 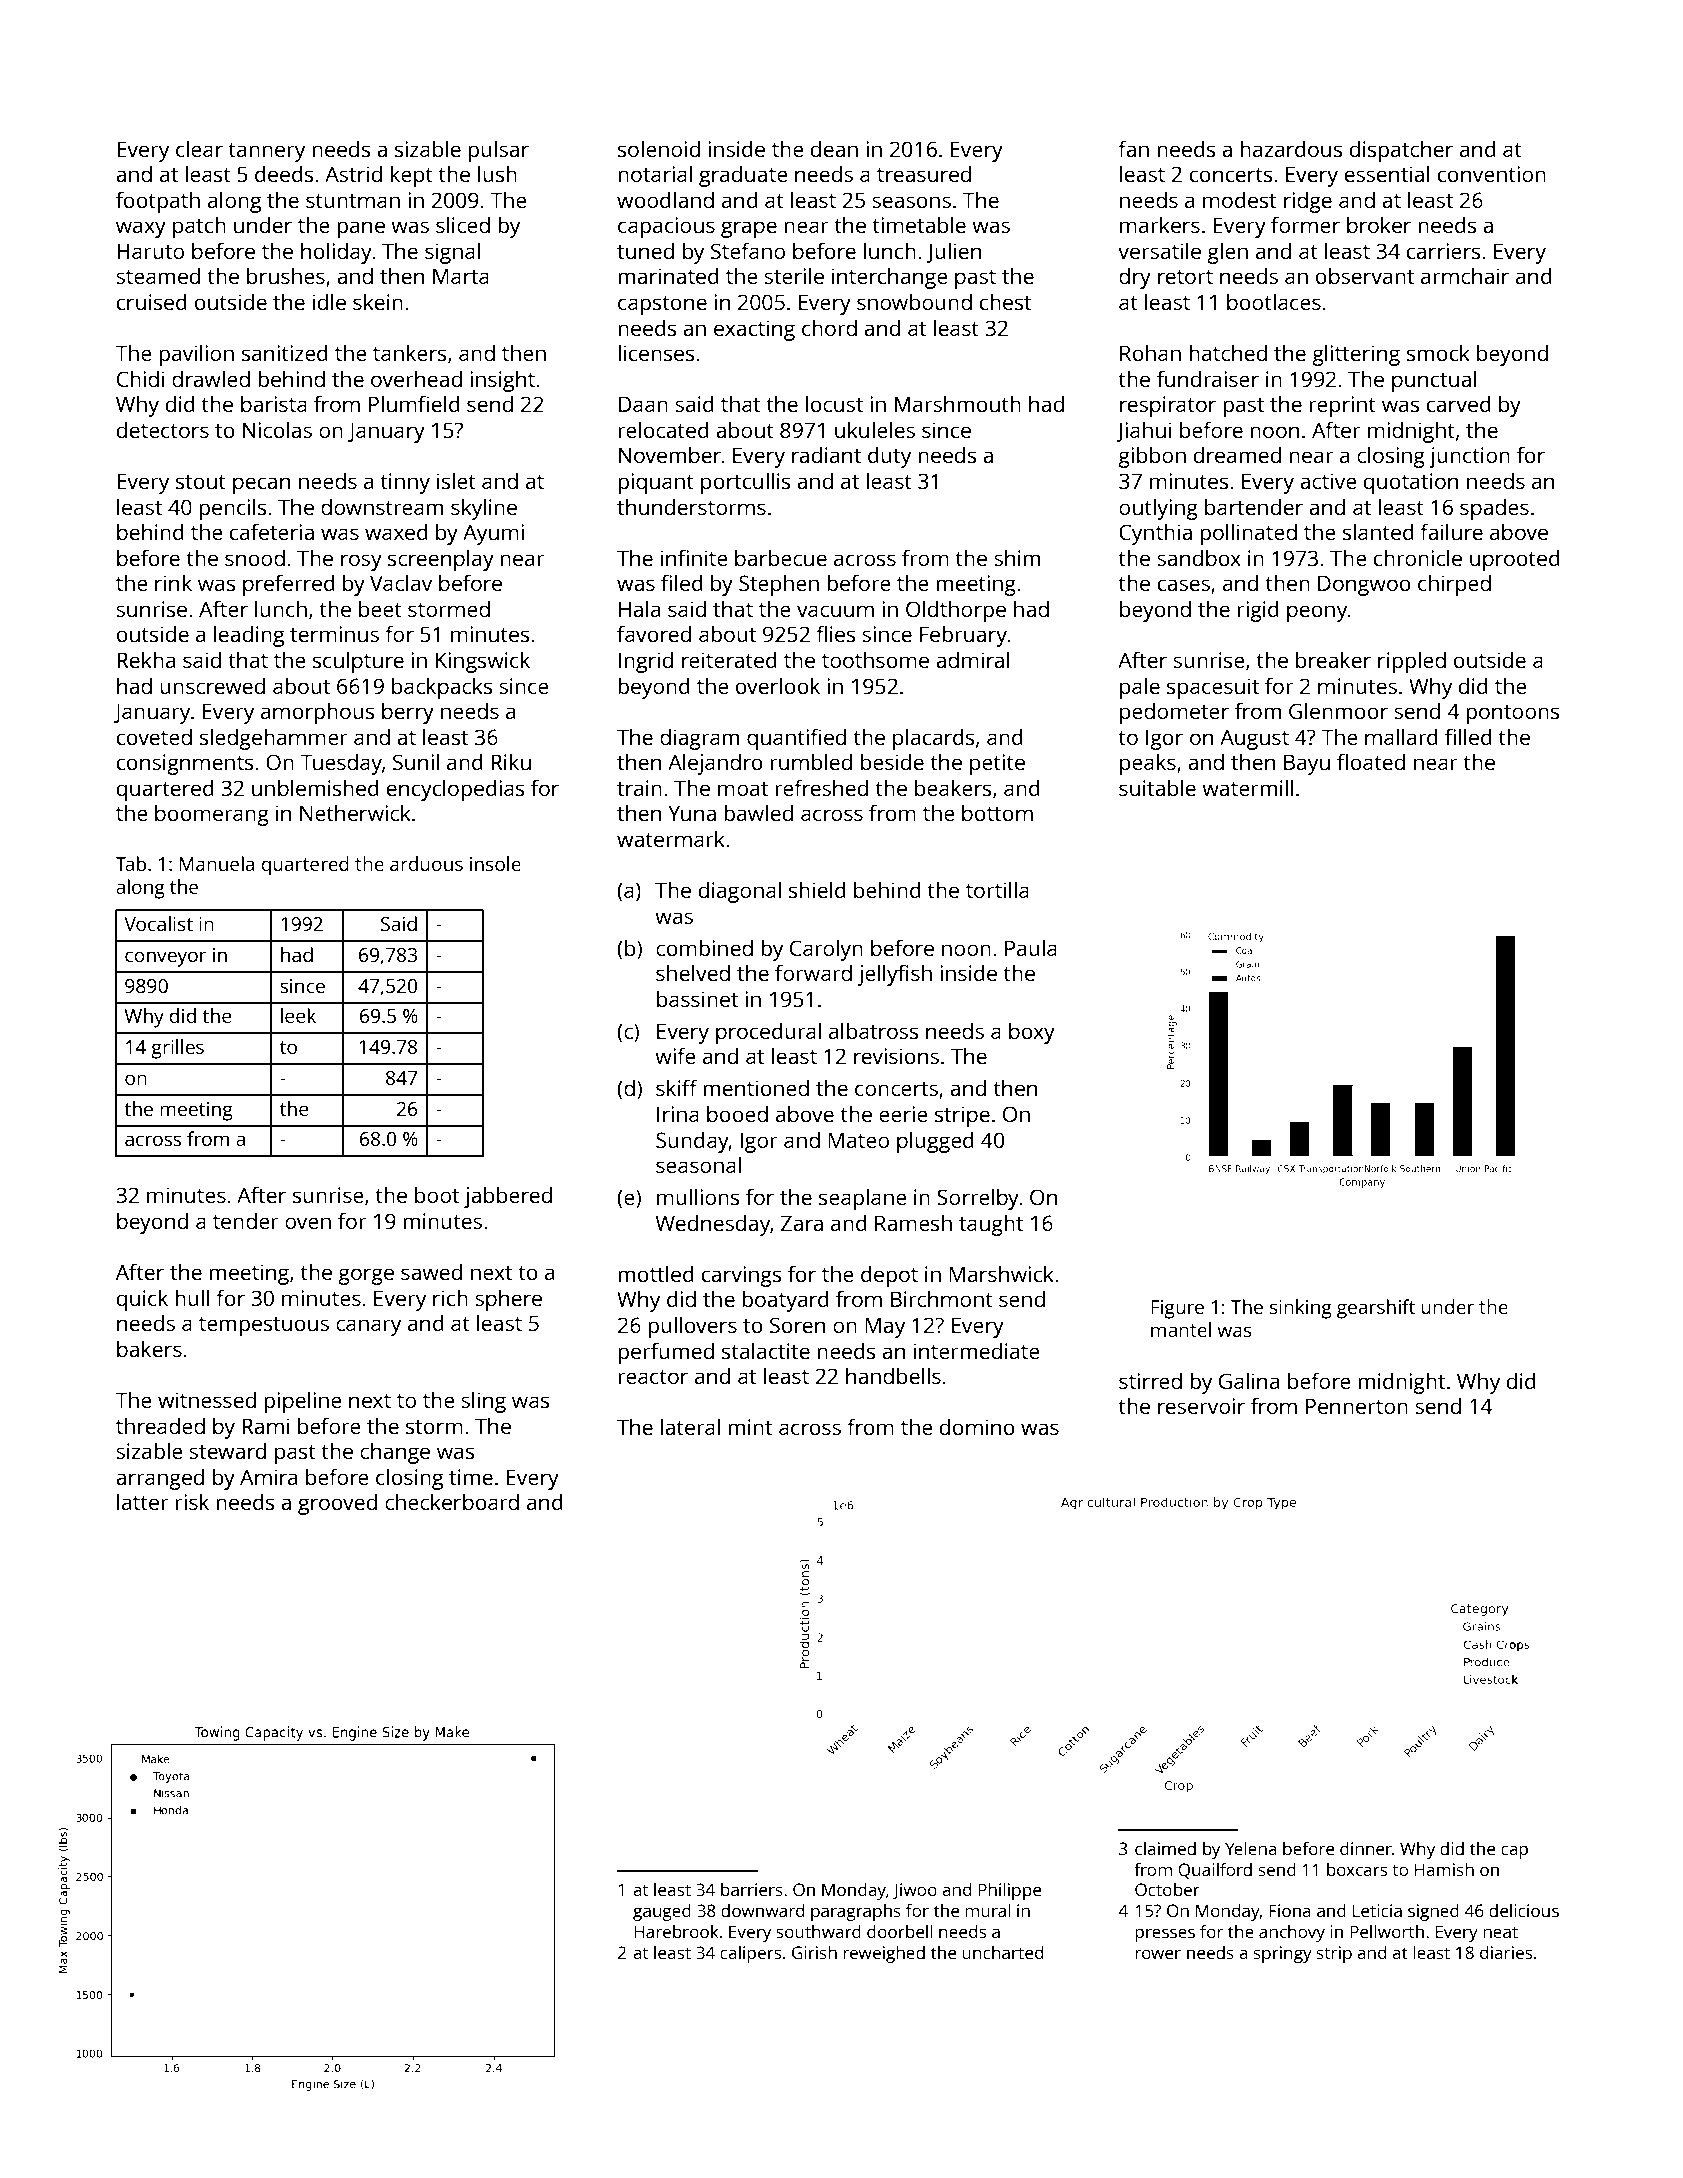 I want to click on latter, so click(x=143, y=1501).
